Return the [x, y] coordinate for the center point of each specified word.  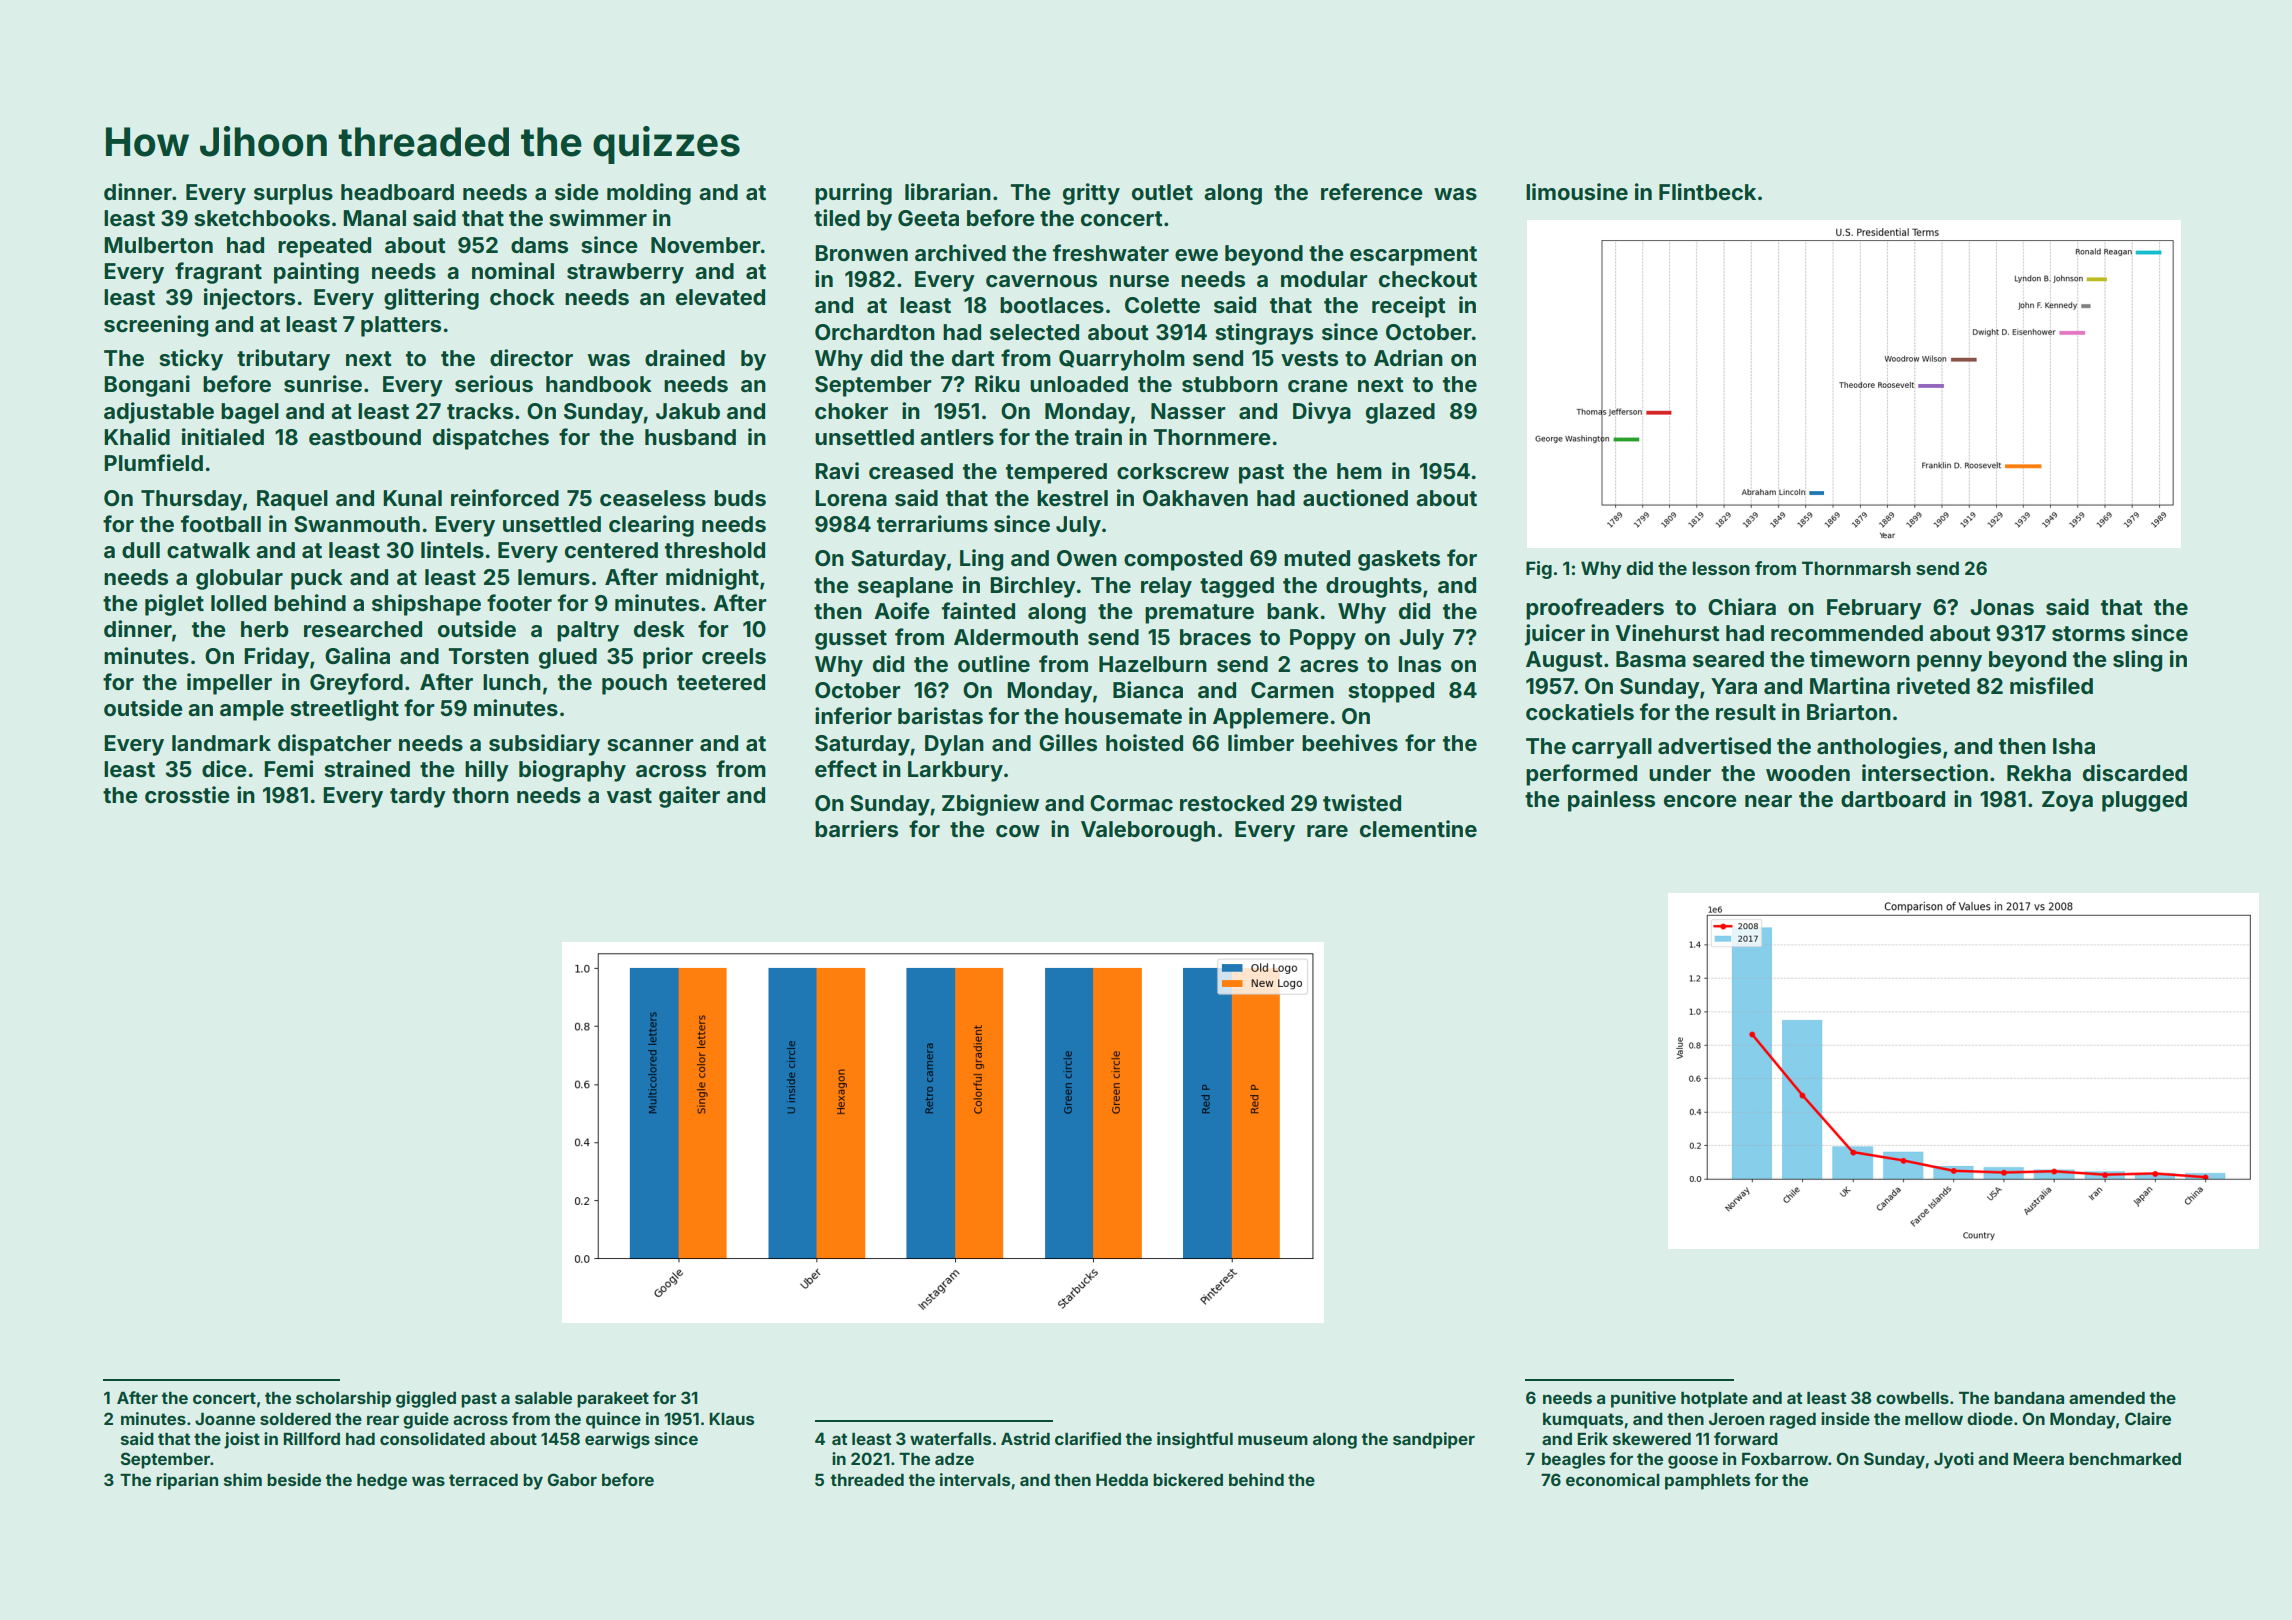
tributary [283, 360]
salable [543, 1398]
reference [1372, 191]
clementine [1418, 828]
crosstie [187, 794]
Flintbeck [1707, 191]
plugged [2144, 801]
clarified [1088, 1438]
